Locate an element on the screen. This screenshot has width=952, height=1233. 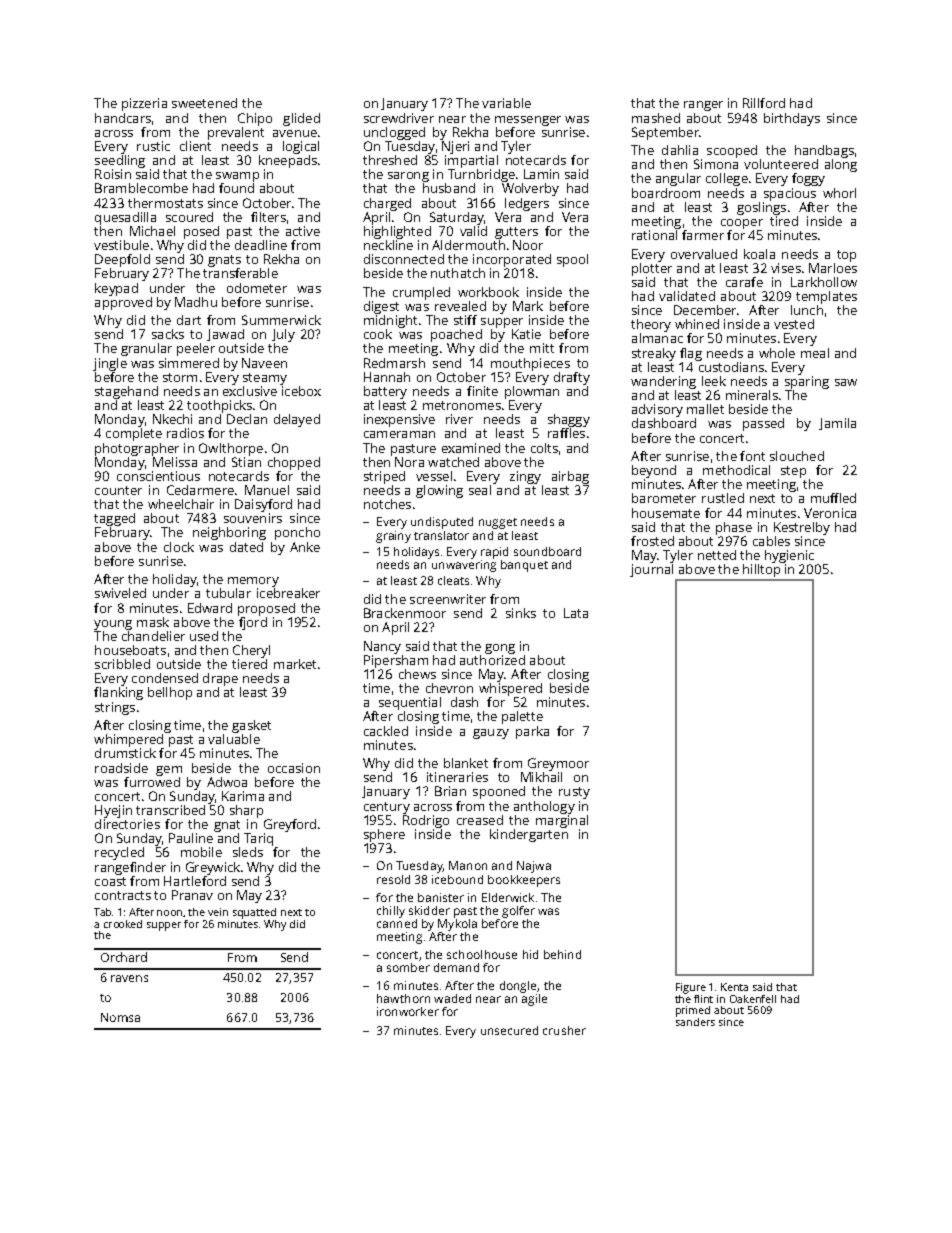
Tab is located at coordinates (102, 912).
